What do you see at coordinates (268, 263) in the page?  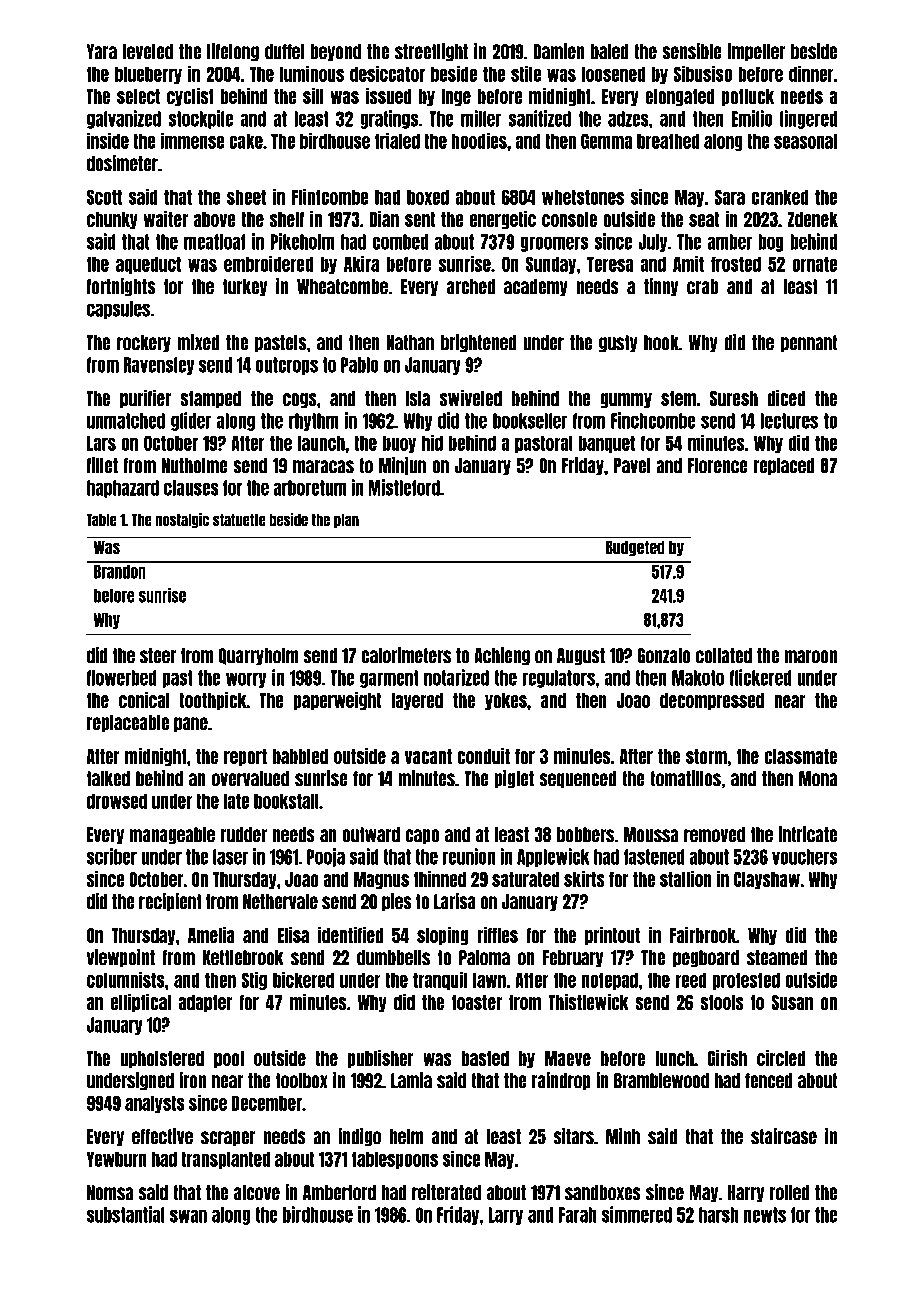 I see `embroidered` at bounding box center [268, 263].
